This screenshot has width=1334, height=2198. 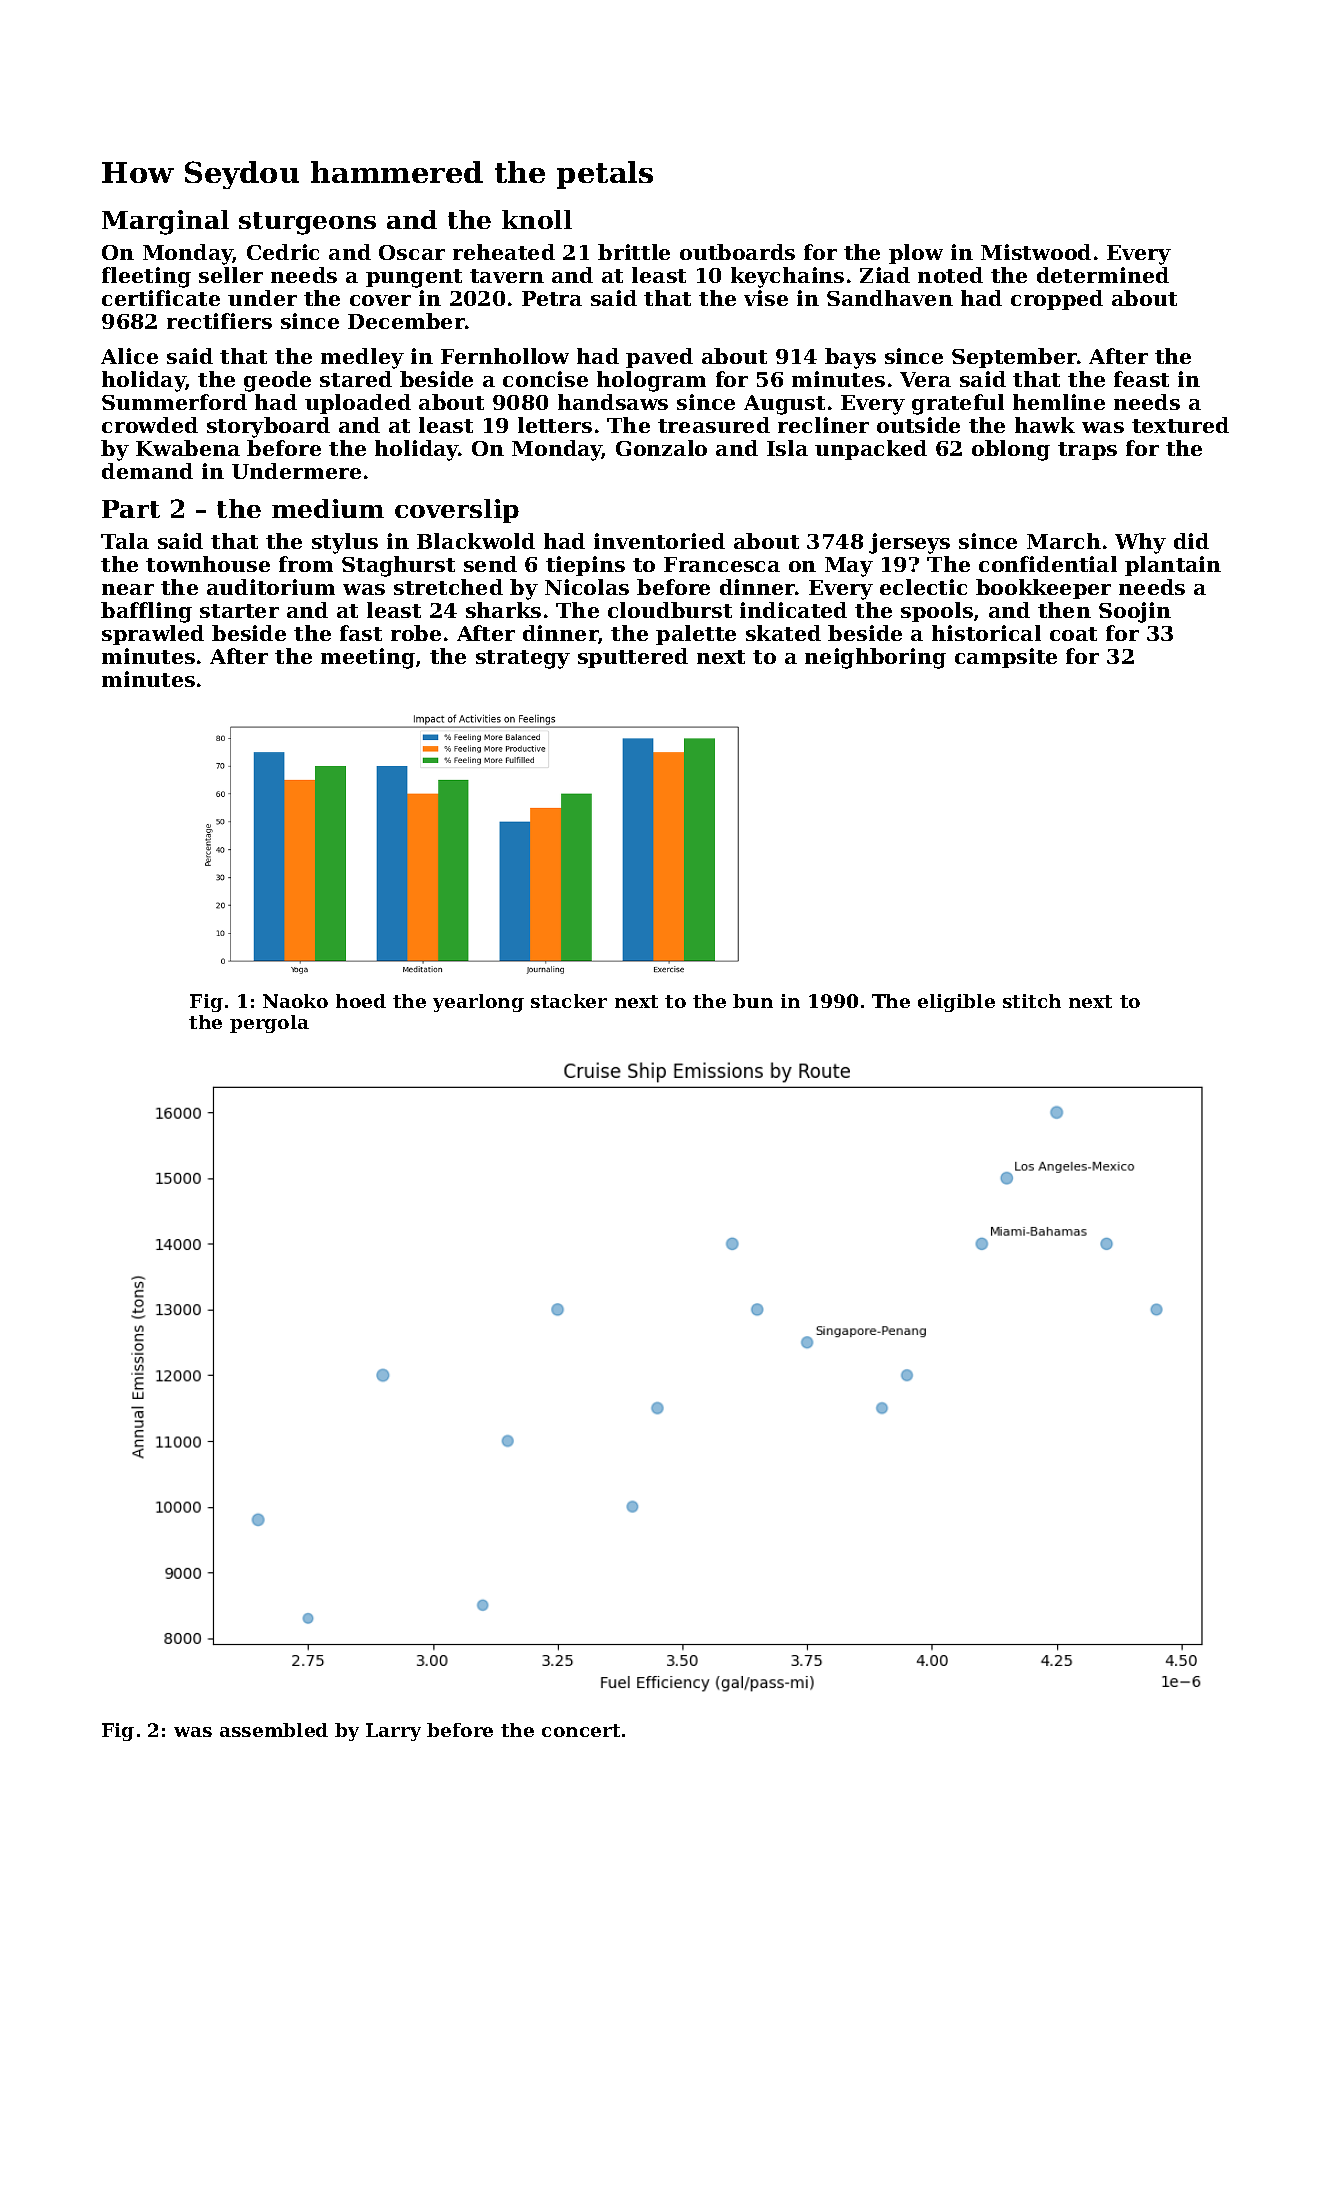 I want to click on yearlong, so click(x=478, y=1003).
